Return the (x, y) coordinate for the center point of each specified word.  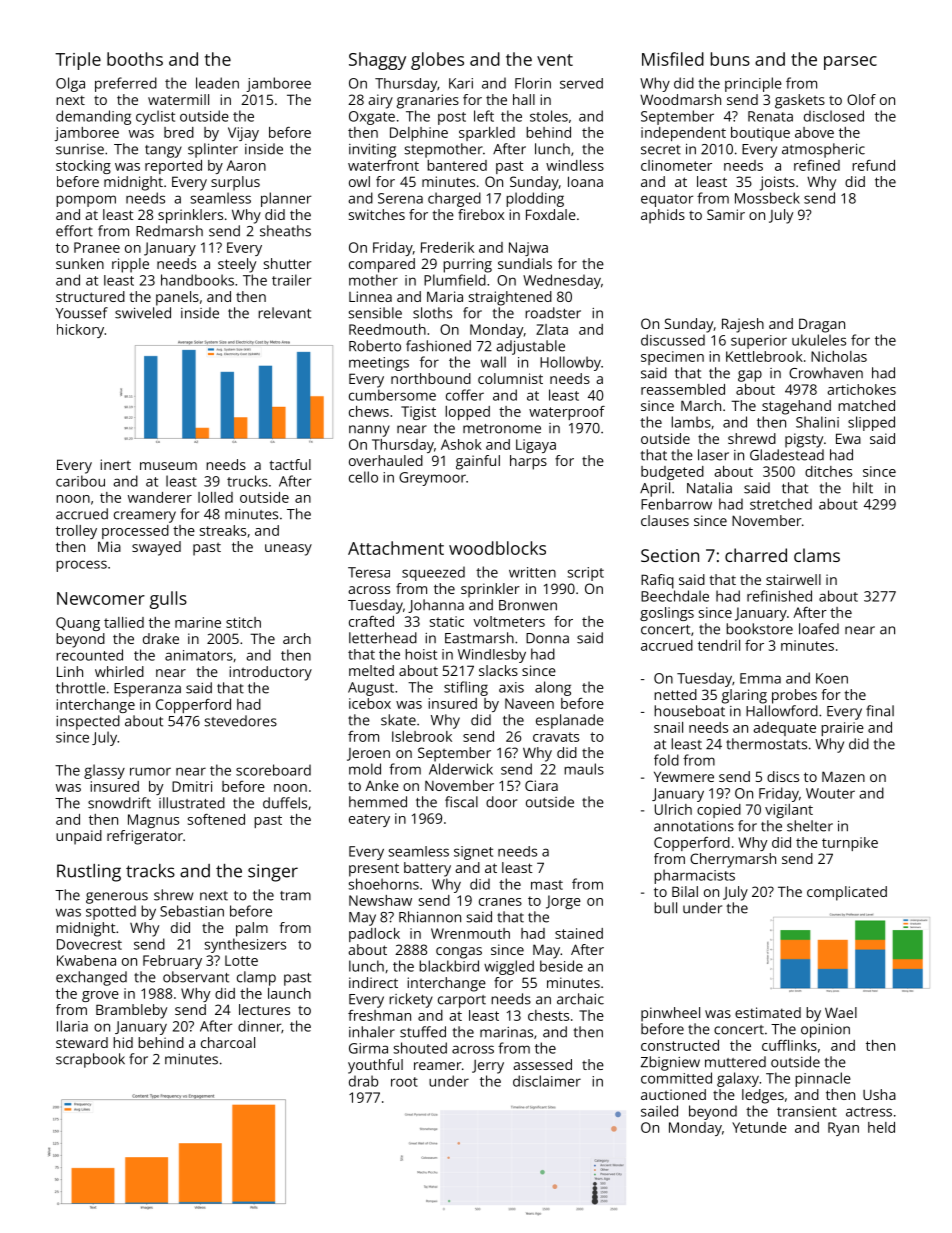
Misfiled (673, 59)
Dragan (822, 325)
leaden (217, 83)
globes (437, 61)
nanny (369, 431)
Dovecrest (89, 944)
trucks (247, 481)
